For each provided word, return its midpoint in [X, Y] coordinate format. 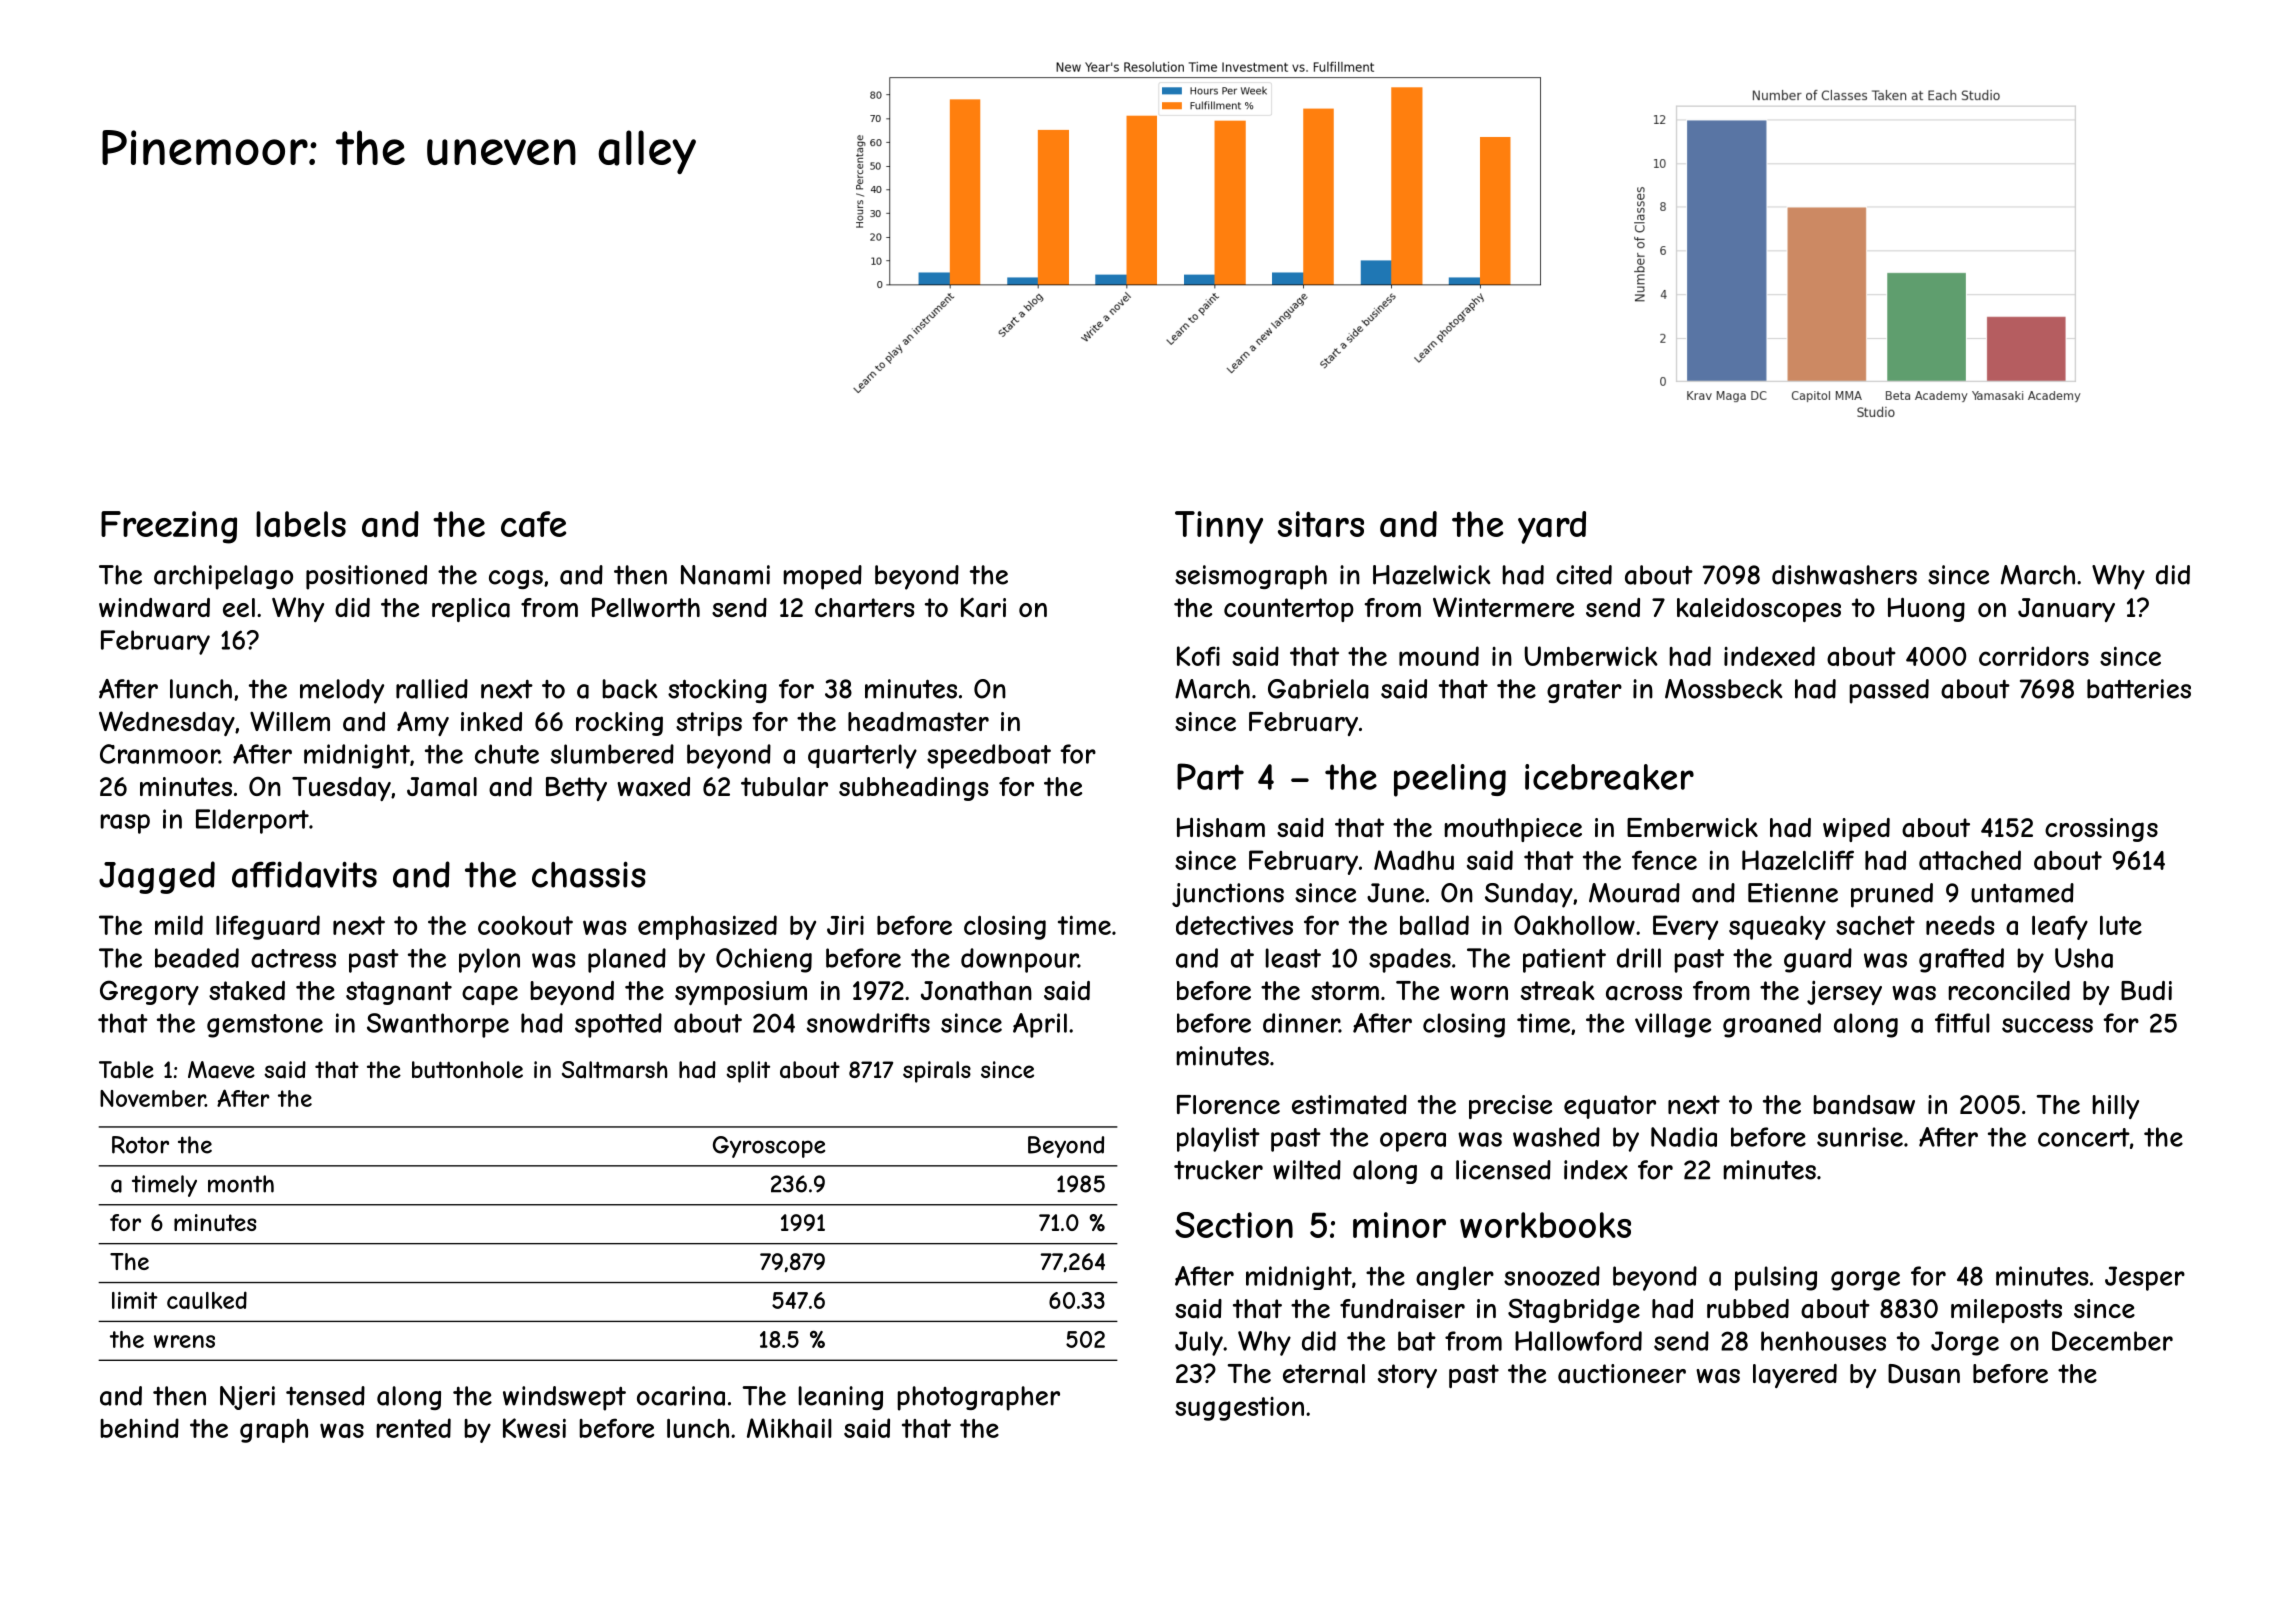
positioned [366, 577]
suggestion [1239, 1409]
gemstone [265, 1026]
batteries [2139, 689]
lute [2121, 925]
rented [413, 1428]
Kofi [1198, 656]
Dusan [1924, 1374]
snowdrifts [868, 1023]
